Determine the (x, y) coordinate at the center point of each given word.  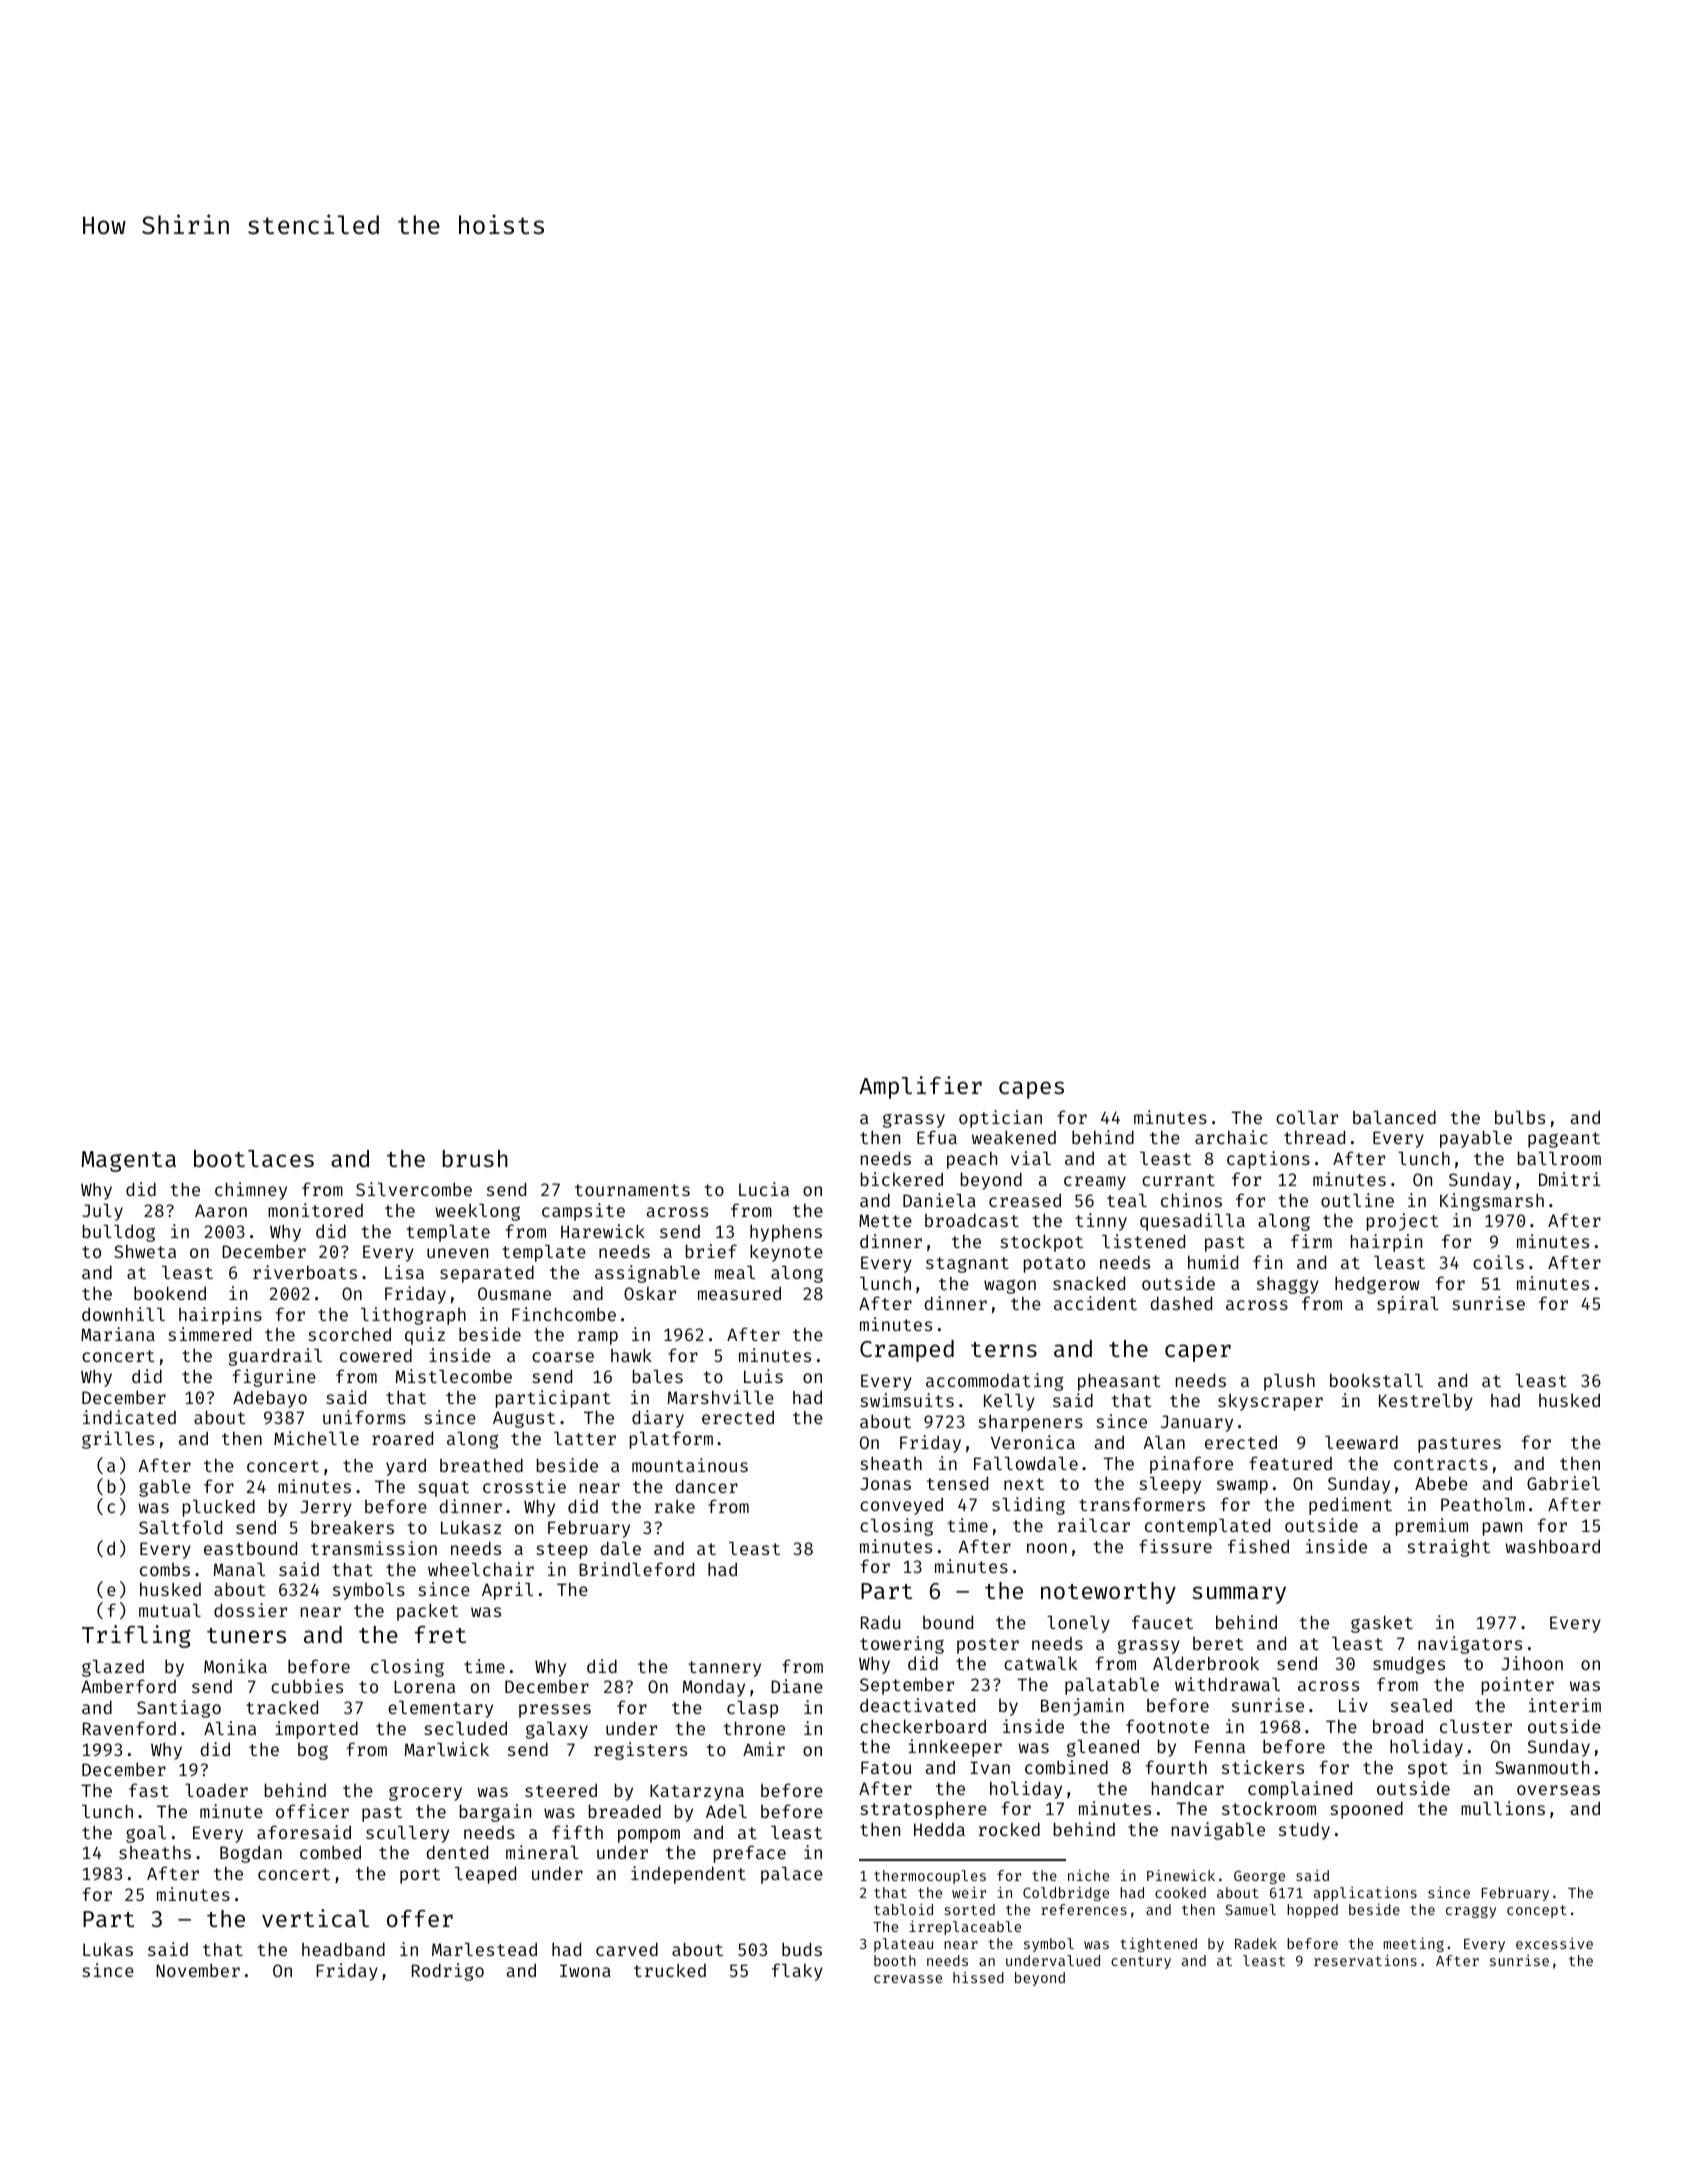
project (1403, 1222)
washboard (1552, 1546)
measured (739, 1293)
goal (146, 1834)
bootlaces (254, 1158)
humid (1213, 1262)
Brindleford (636, 1569)
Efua (937, 1137)
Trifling (136, 1636)
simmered (209, 1334)
